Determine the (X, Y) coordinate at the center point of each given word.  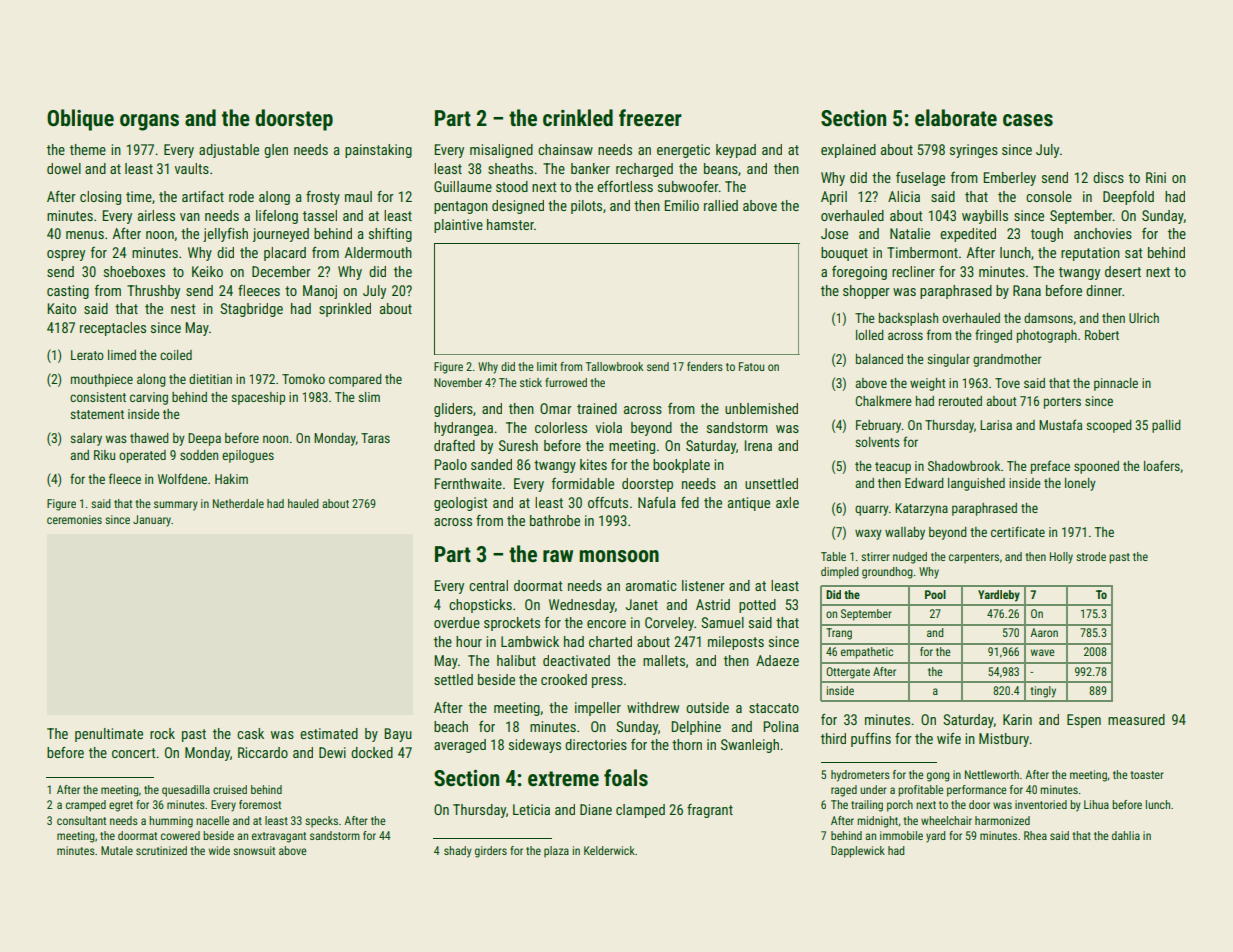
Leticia (531, 809)
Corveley (669, 624)
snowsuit (254, 850)
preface (1050, 467)
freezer (650, 118)
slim (369, 397)
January (152, 521)
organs (149, 122)
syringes (974, 151)
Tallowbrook (614, 366)
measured (1136, 719)
